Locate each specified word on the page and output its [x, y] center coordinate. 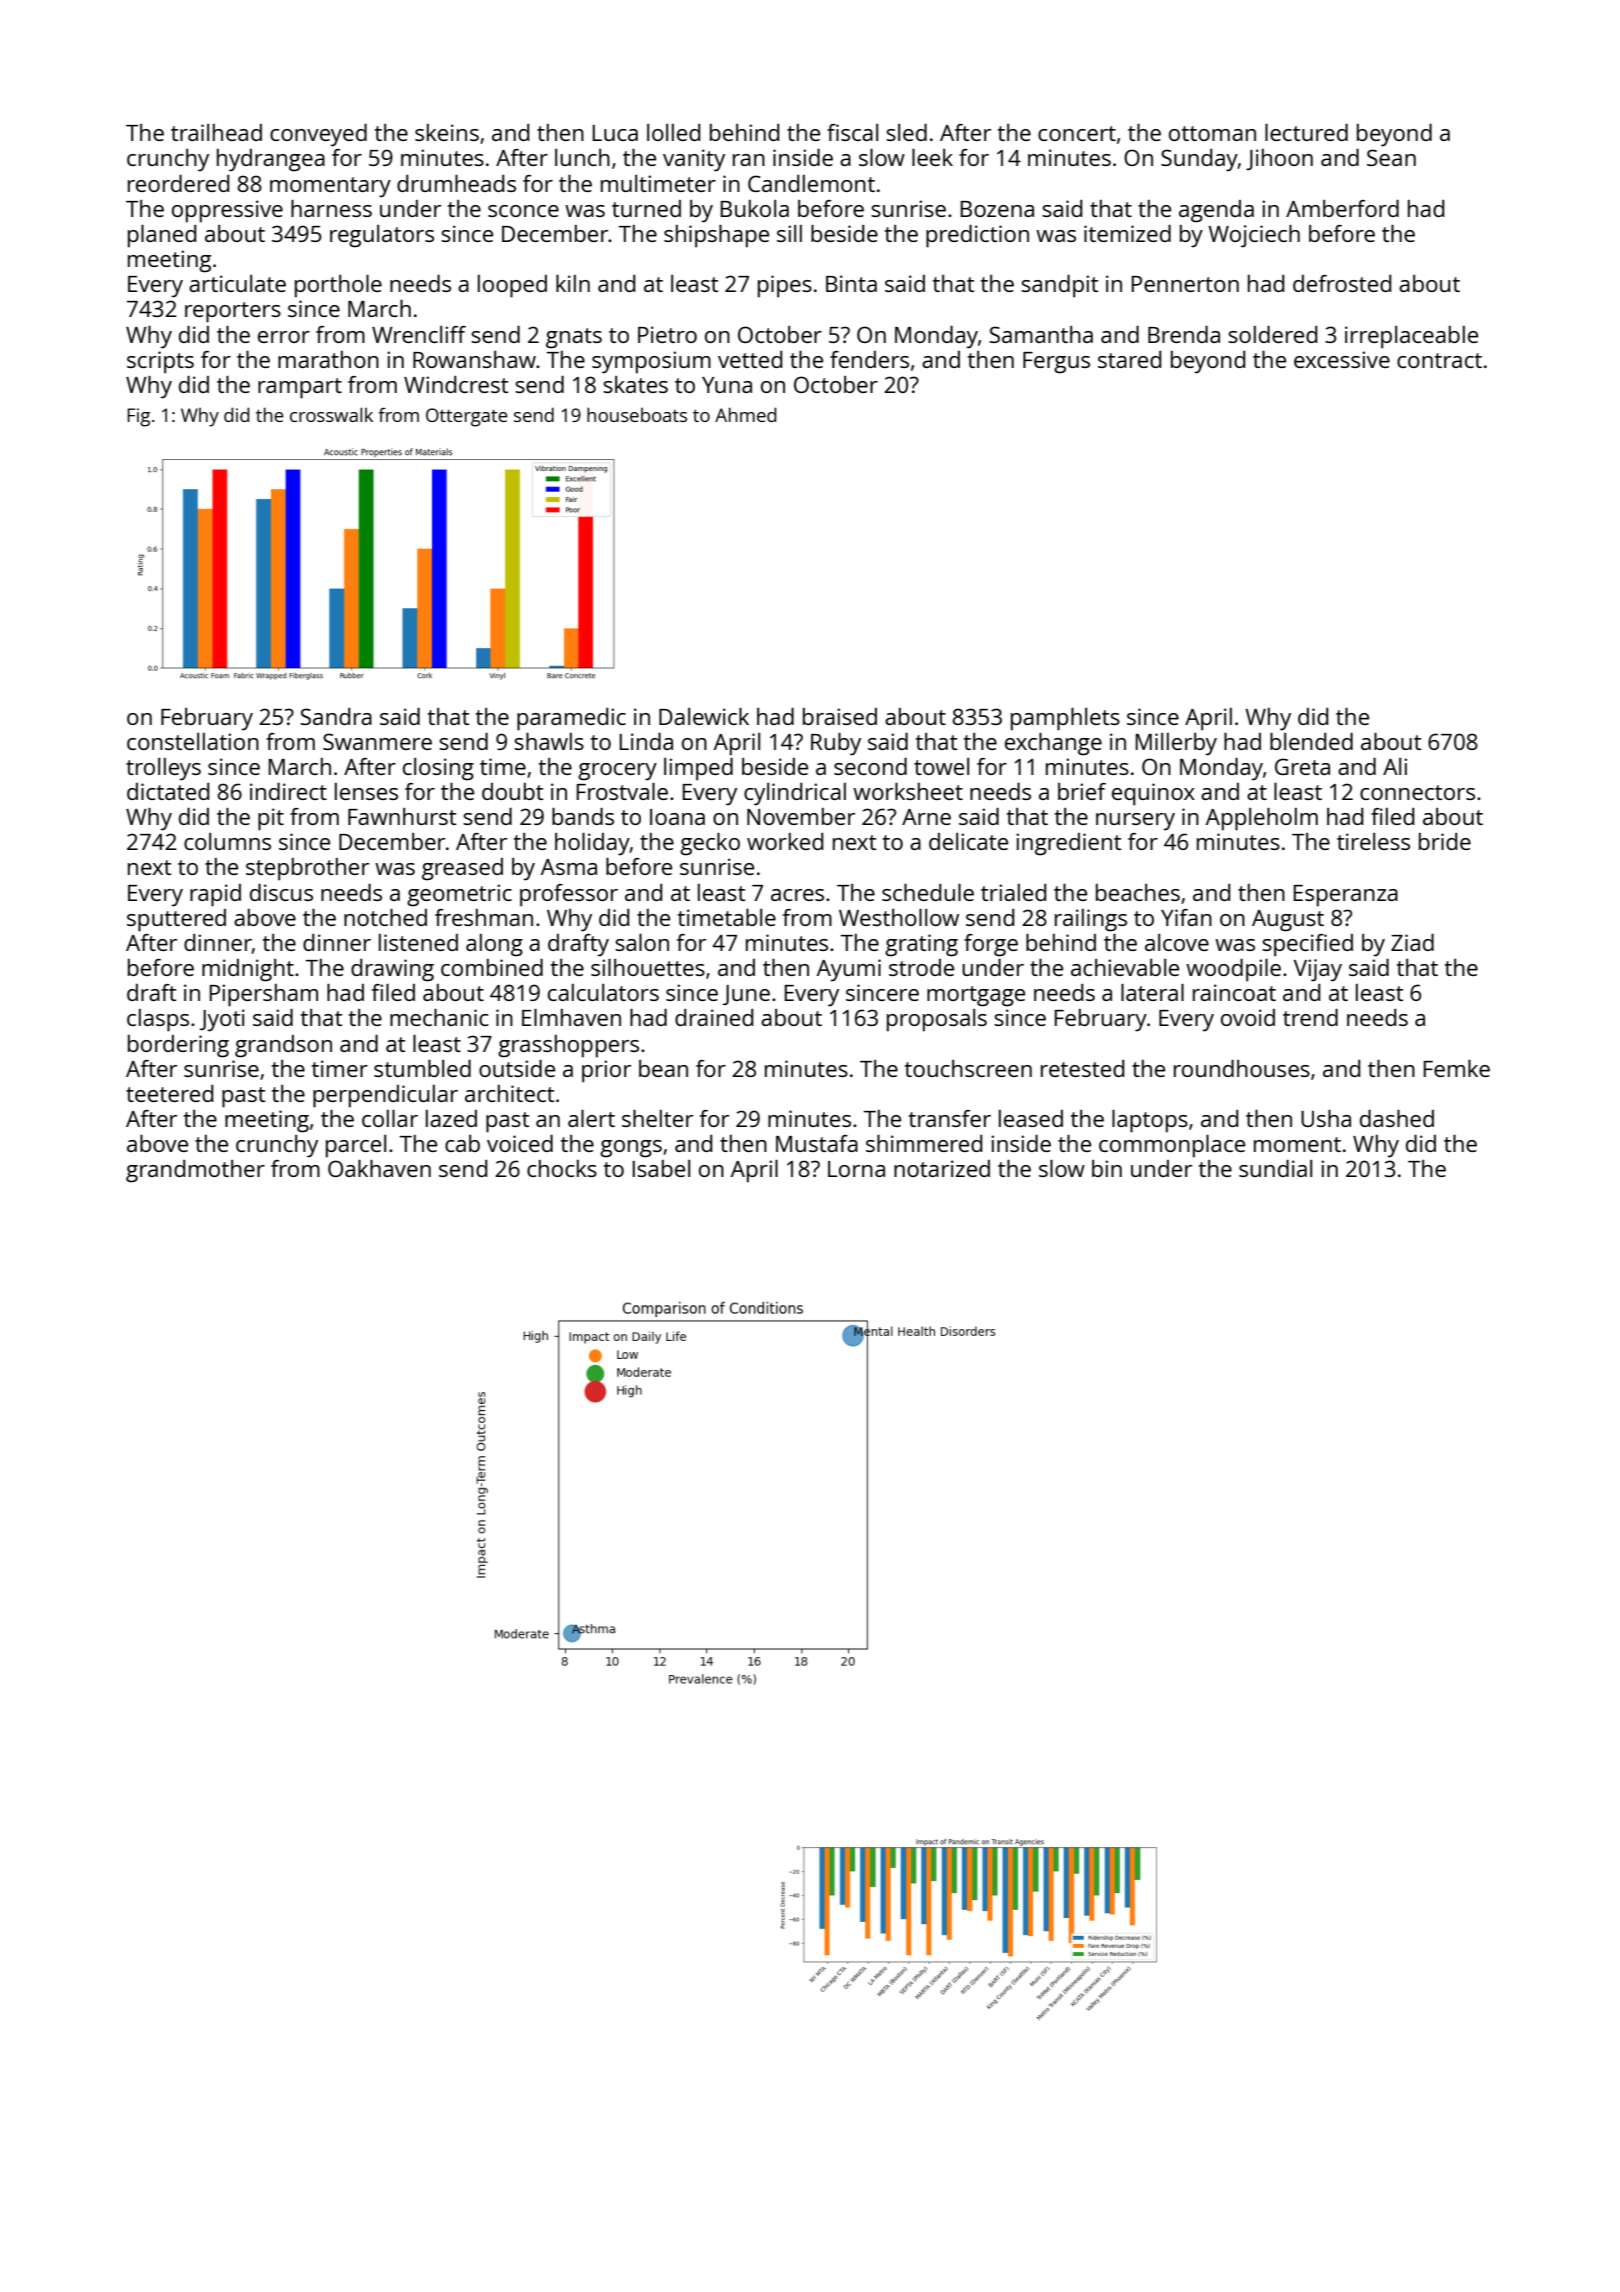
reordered [178, 183]
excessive [1342, 359]
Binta [851, 283]
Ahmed [745, 414]
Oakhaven [379, 1168]
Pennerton [1185, 284]
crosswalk [331, 414]
